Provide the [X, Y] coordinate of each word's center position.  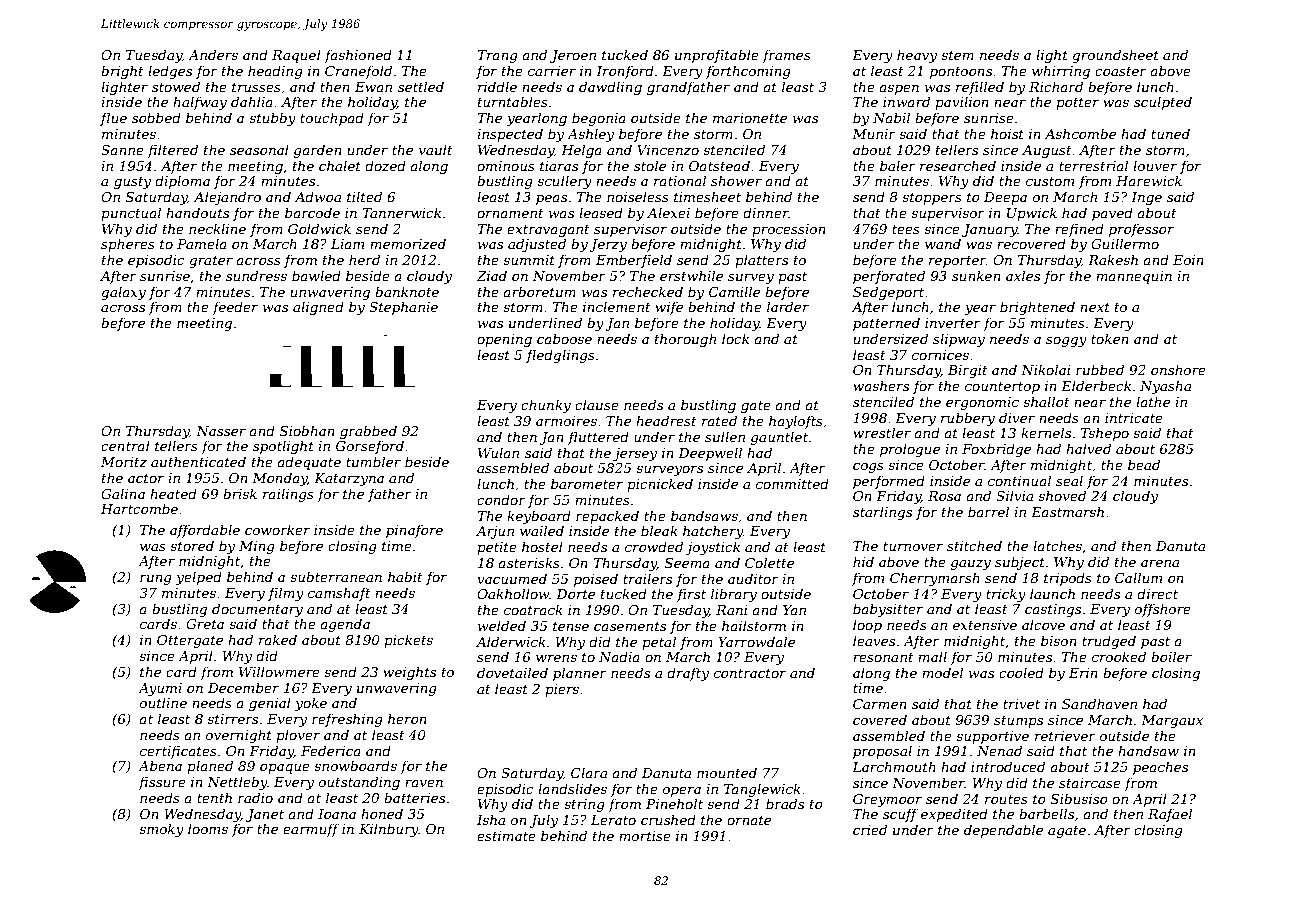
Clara [589, 772]
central [125, 445]
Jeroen [573, 56]
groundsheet [1115, 56]
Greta [205, 624]
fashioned [358, 56]
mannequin [1134, 277]
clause [597, 404]
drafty [688, 674]
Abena [160, 765]
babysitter [888, 610]
